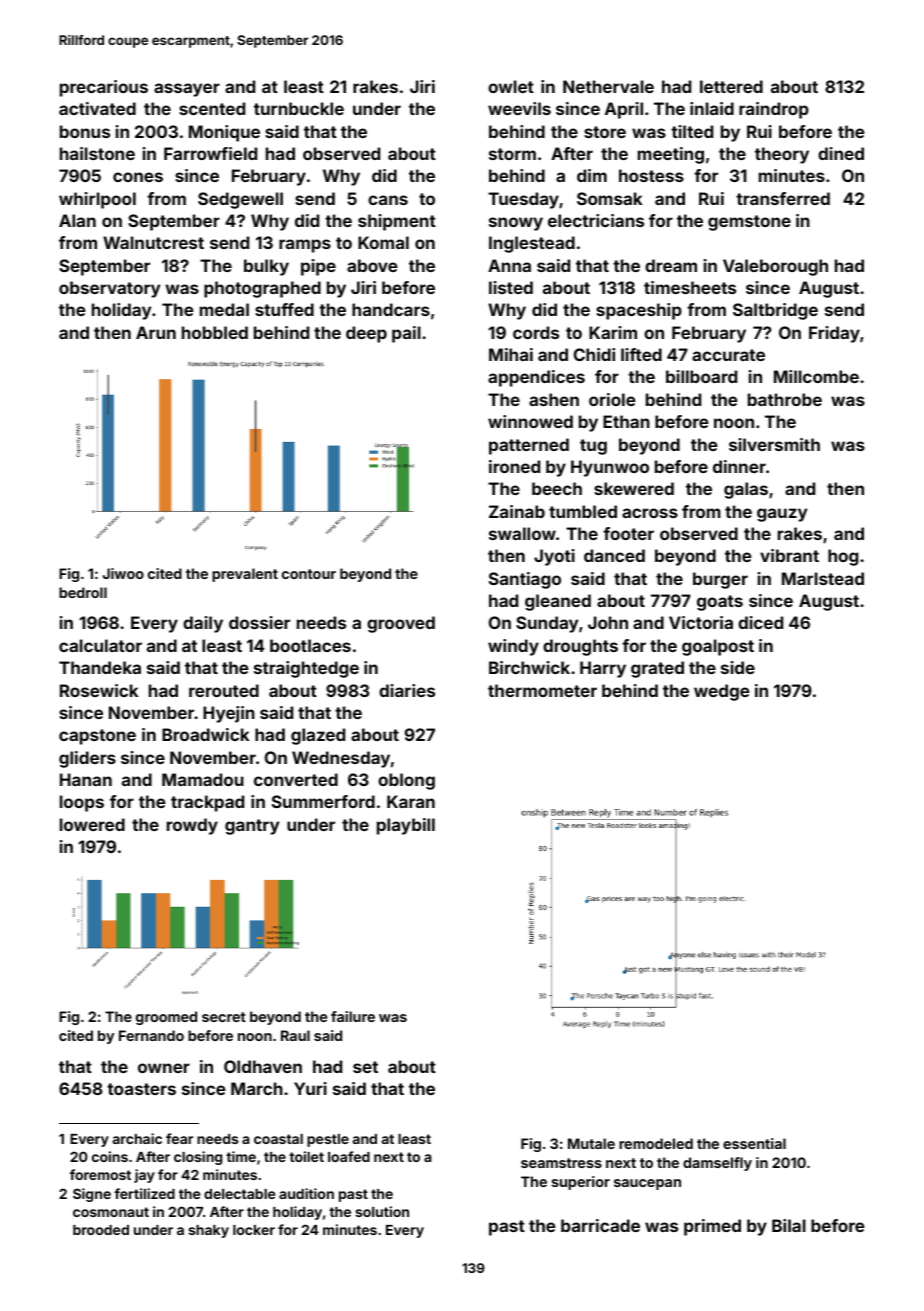 Image resolution: width=924 pixels, height=1311 pixels. I want to click on gantry, so click(252, 827).
